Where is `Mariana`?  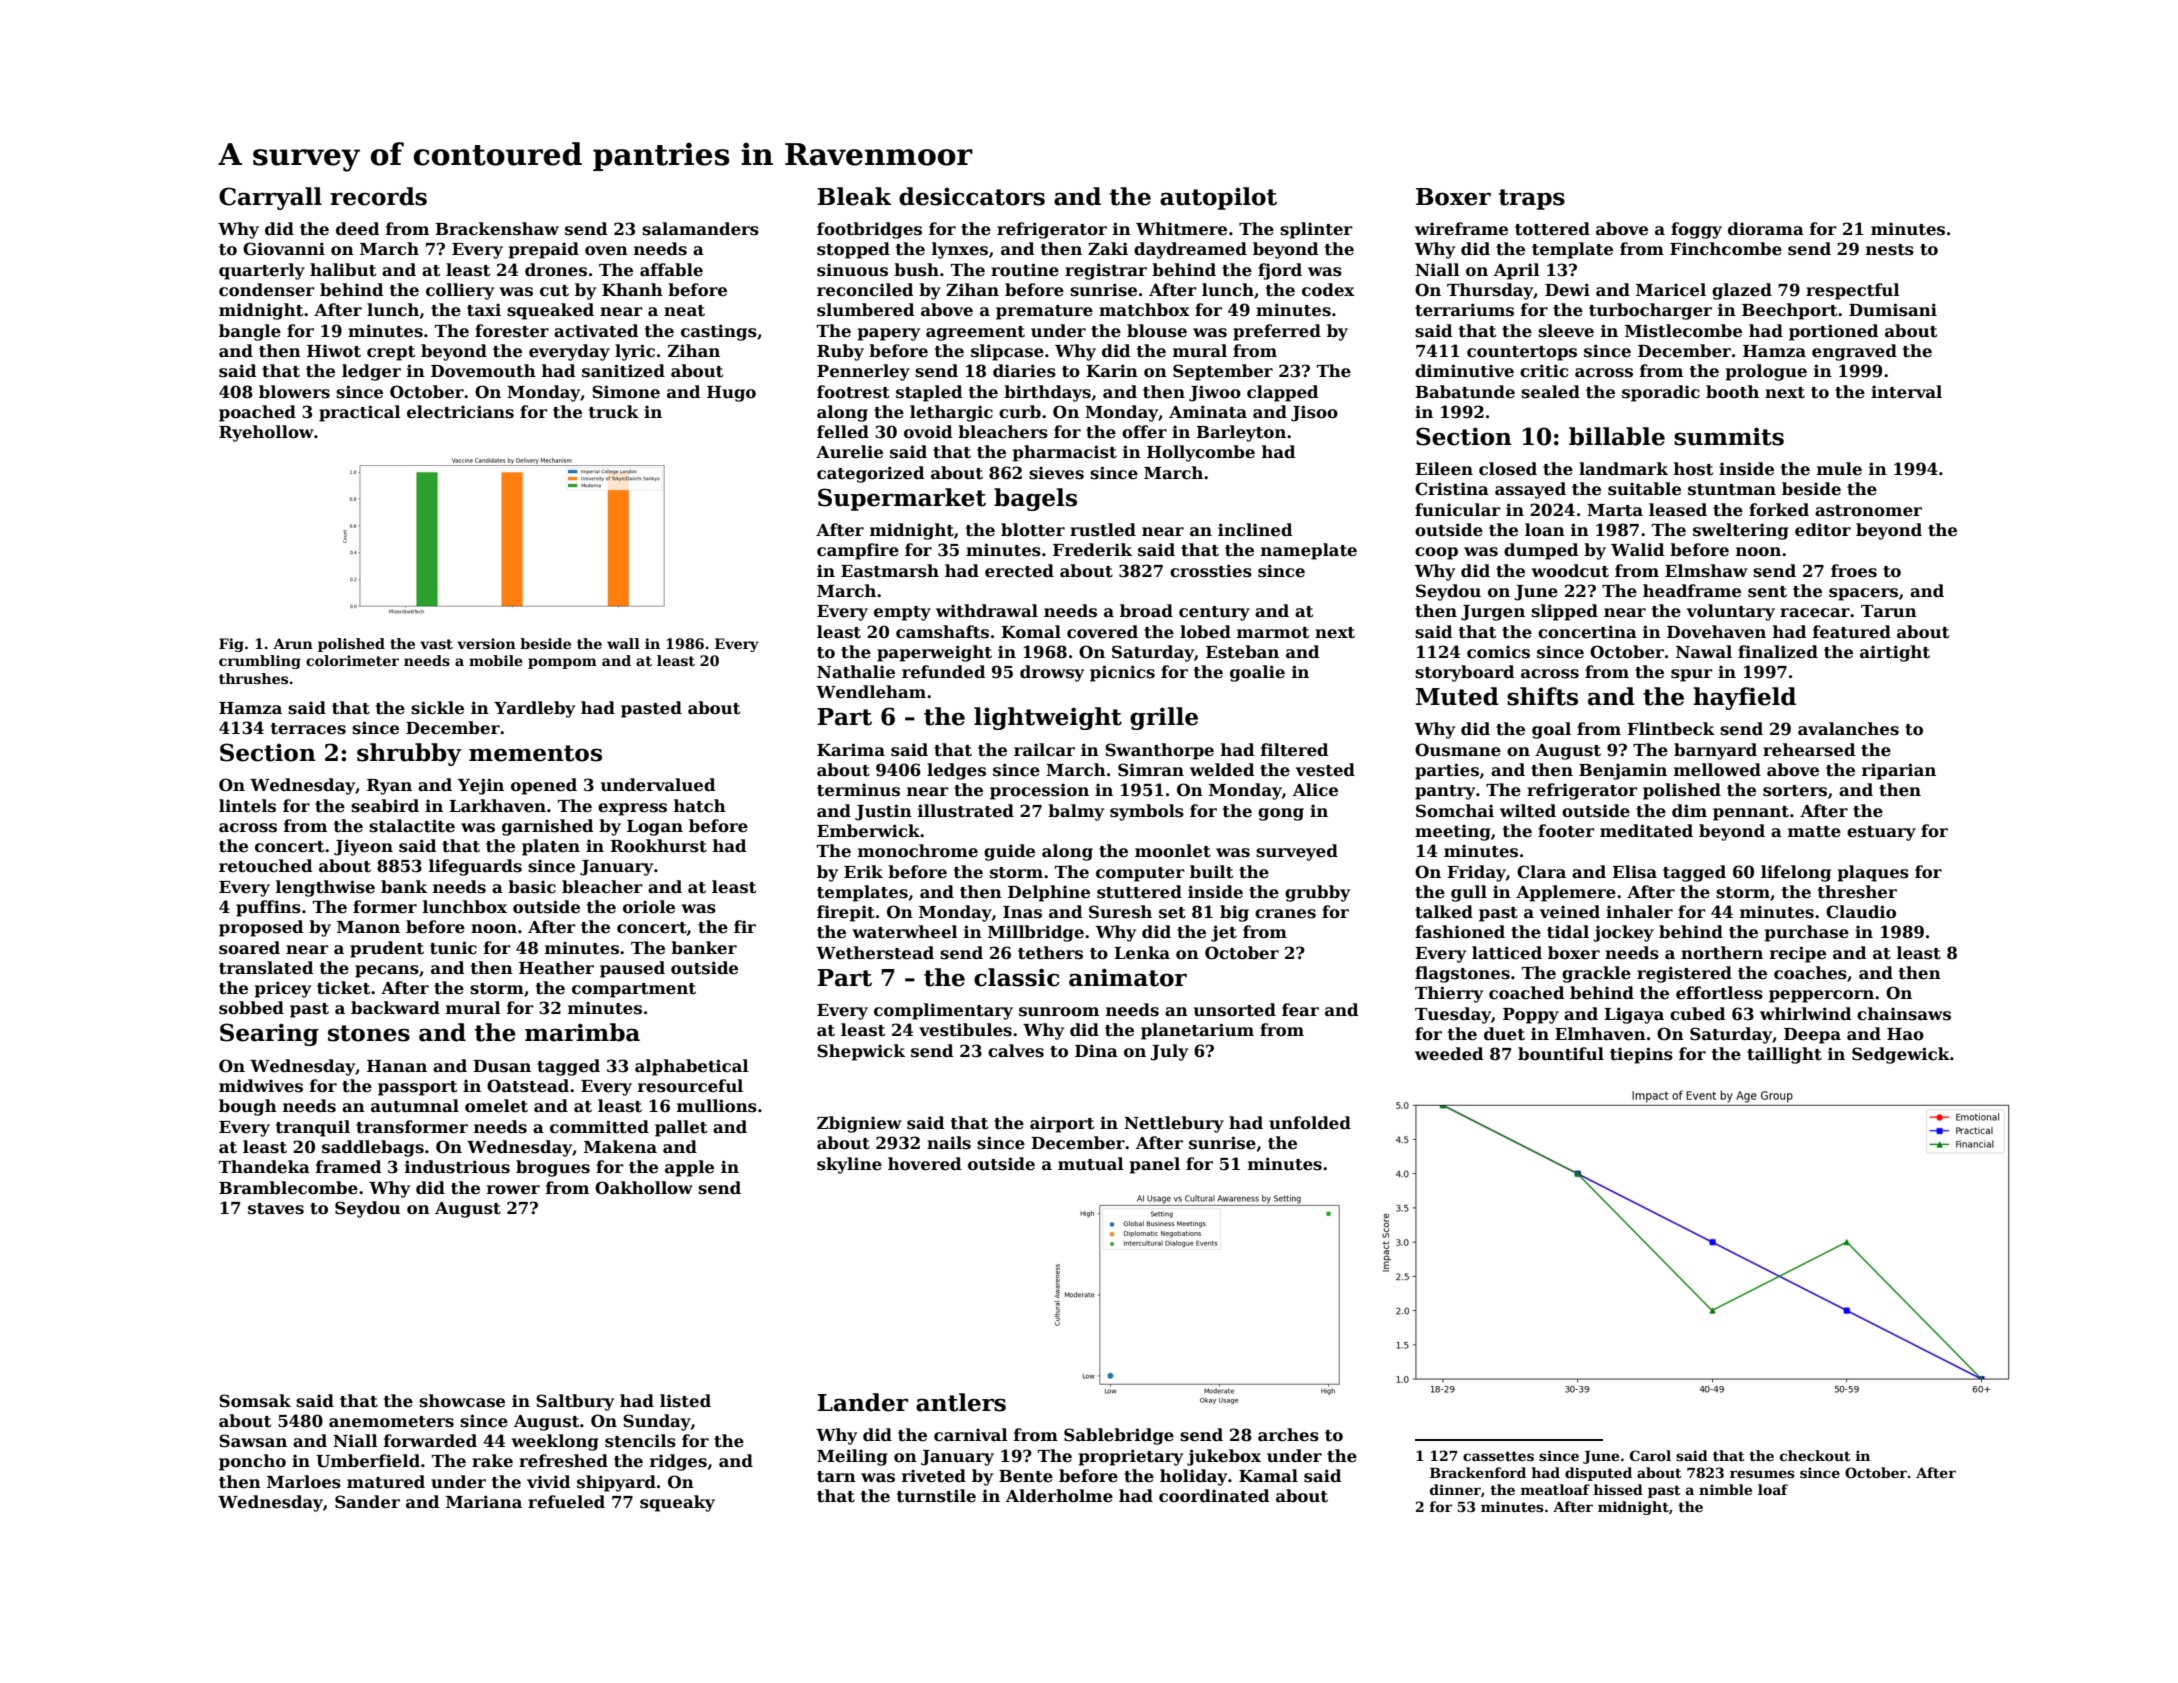 Mariana is located at coordinates (484, 1502).
